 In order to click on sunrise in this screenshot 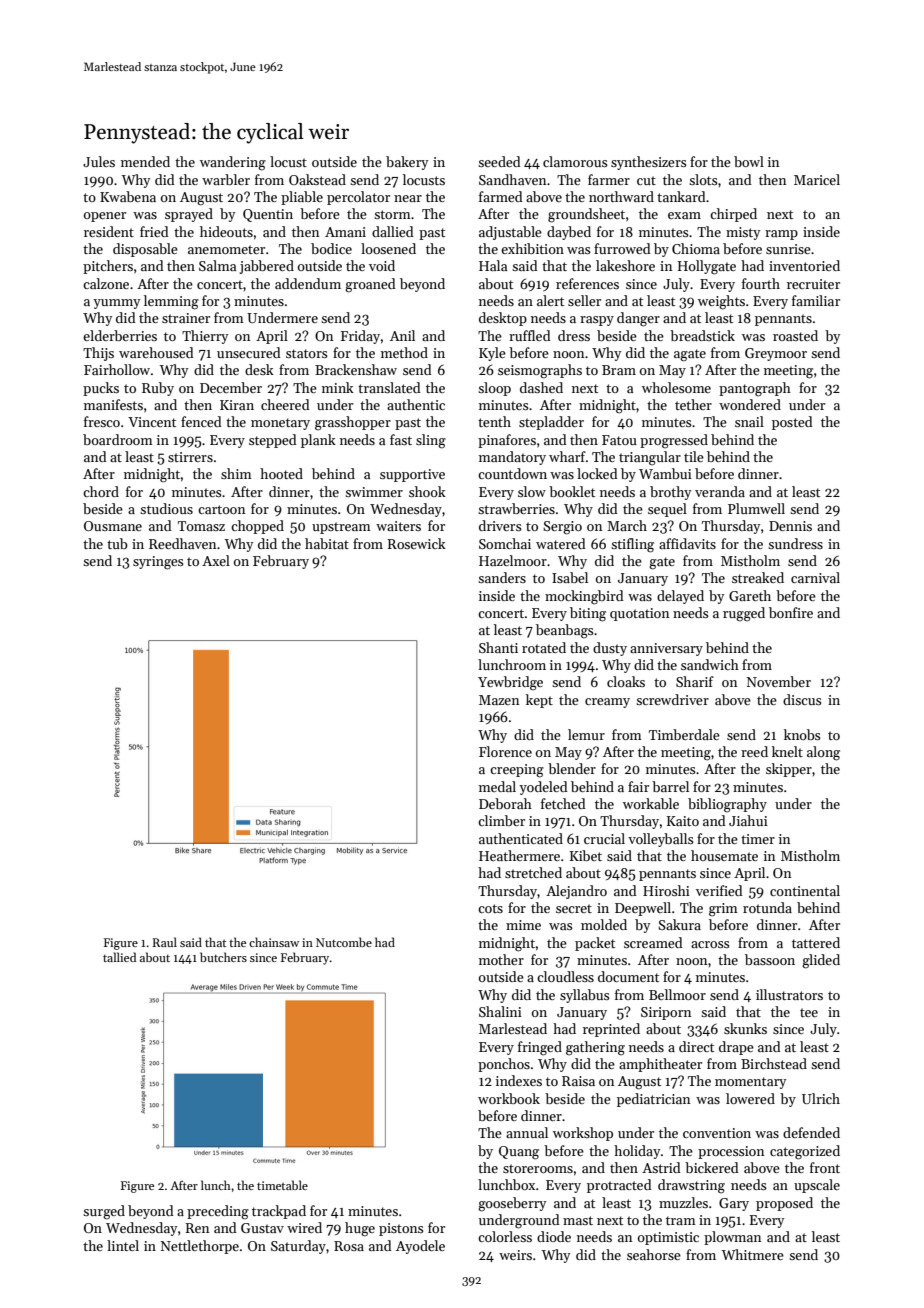, I will do `click(788, 249)`.
